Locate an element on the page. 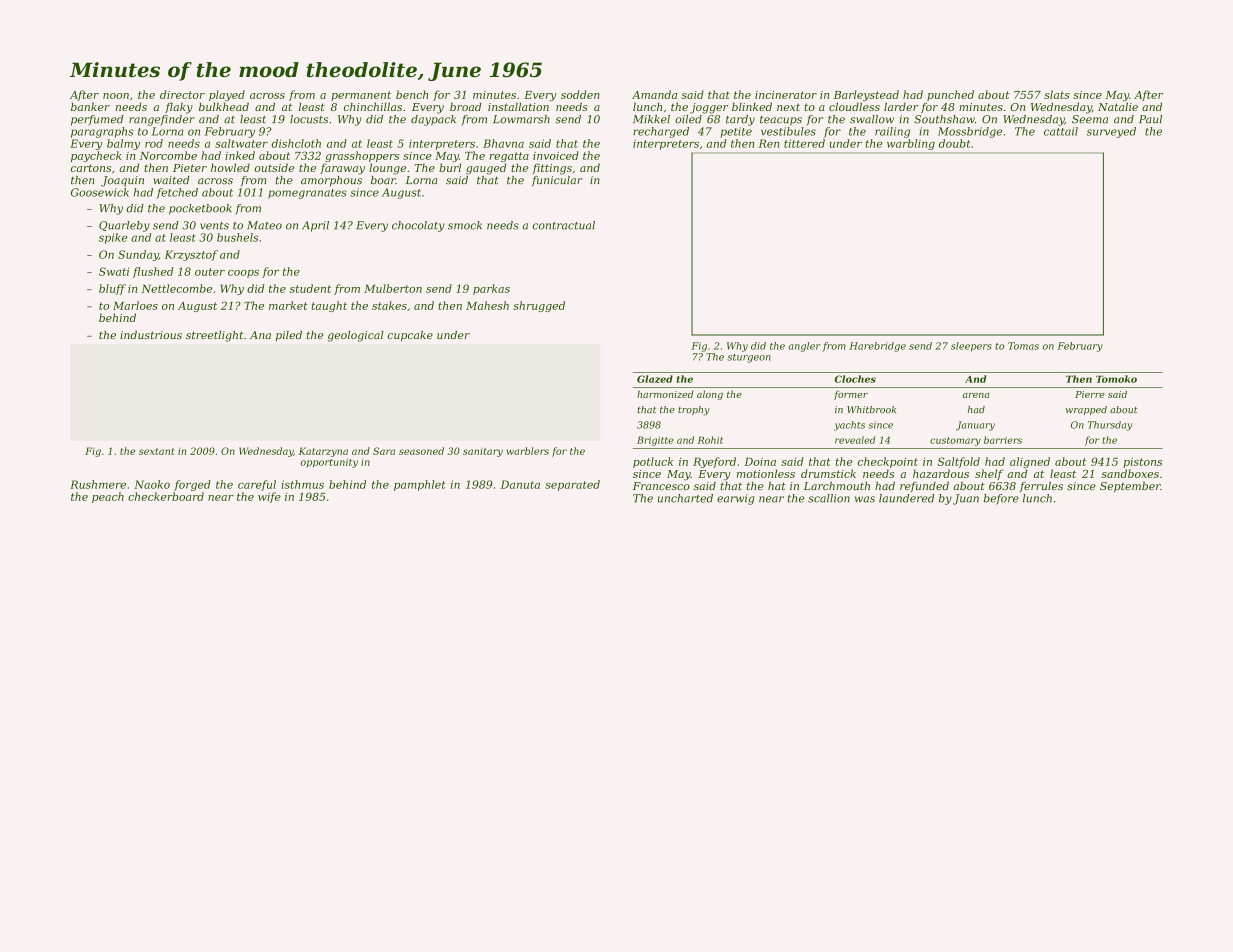 The width and height of the image is (1233, 952). aligned is located at coordinates (1030, 462).
